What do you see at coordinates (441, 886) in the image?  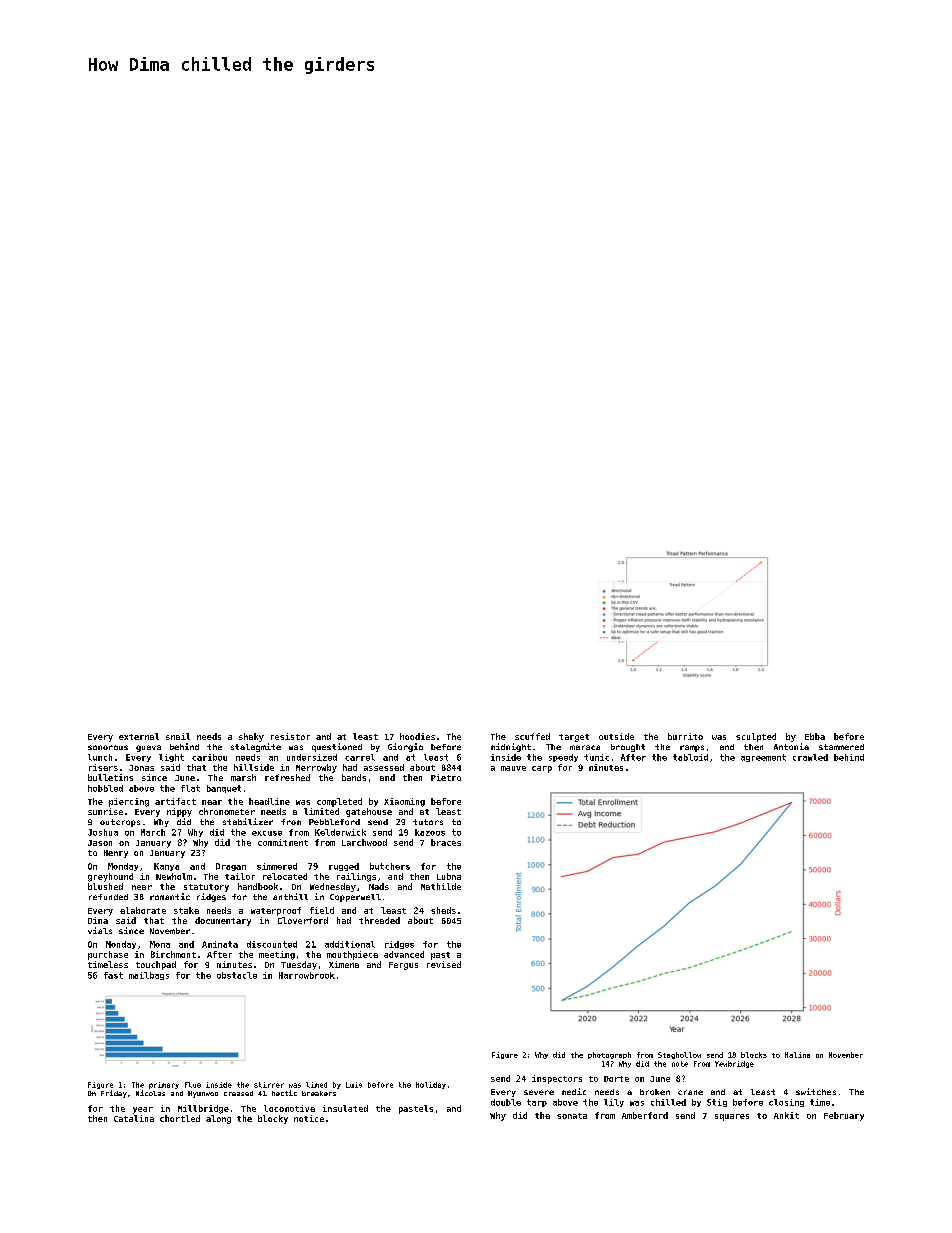 I see `Mathilde` at bounding box center [441, 886].
